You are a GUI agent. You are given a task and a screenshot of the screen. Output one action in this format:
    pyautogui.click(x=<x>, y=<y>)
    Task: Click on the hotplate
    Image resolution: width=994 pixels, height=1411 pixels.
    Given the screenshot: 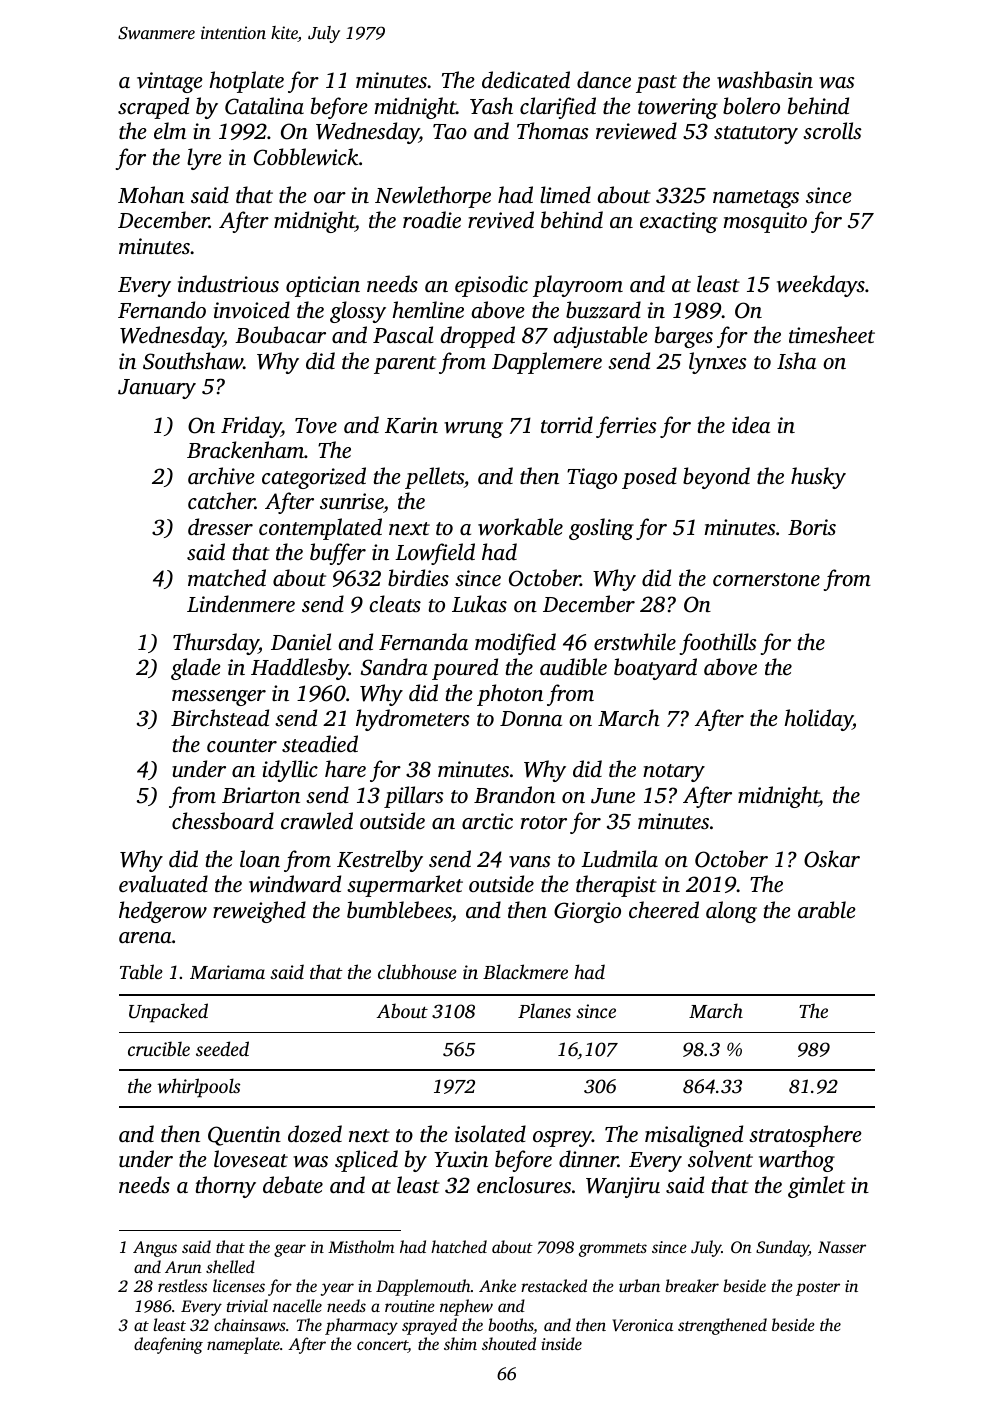 What is the action you would take?
    pyautogui.click(x=246, y=82)
